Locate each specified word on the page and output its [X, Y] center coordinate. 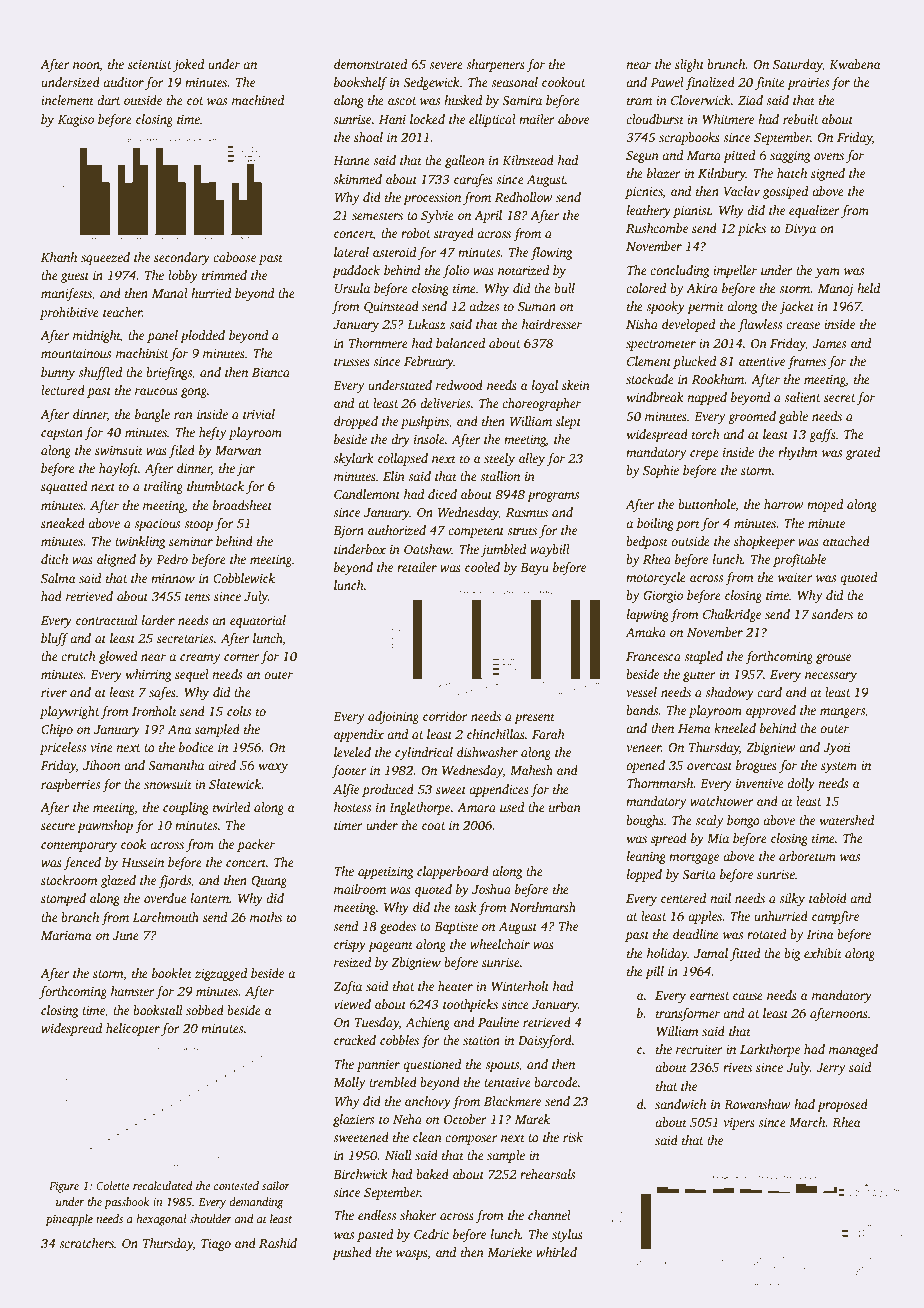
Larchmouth [166, 917]
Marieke [509, 1252]
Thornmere [378, 343]
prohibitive [69, 313]
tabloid [828, 898]
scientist [150, 64]
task [466, 907]
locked [427, 119]
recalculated [162, 1185]
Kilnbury [722, 174]
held [869, 288]
